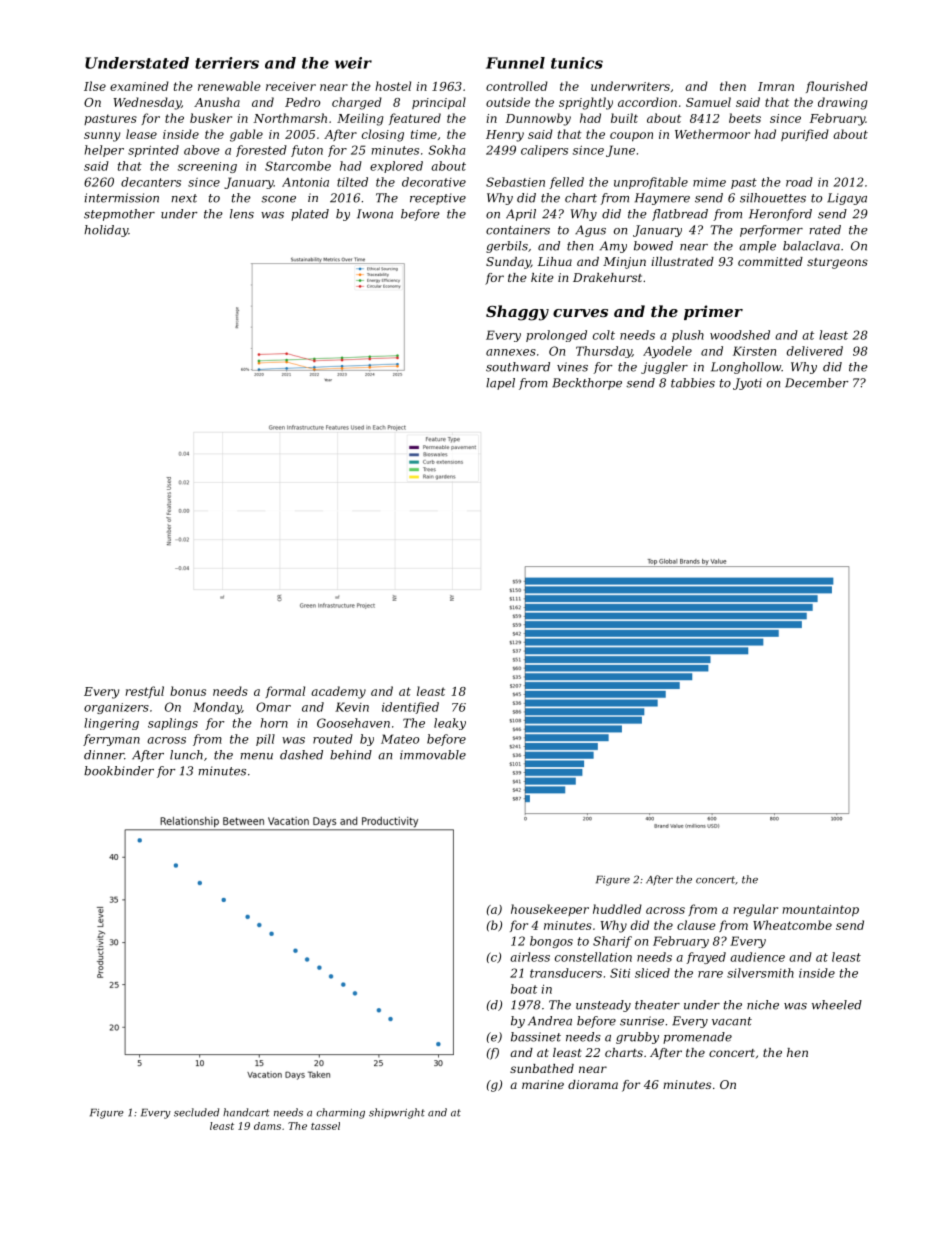  Describe the element at coordinates (144, 692) in the image. I see `restful` at that location.
